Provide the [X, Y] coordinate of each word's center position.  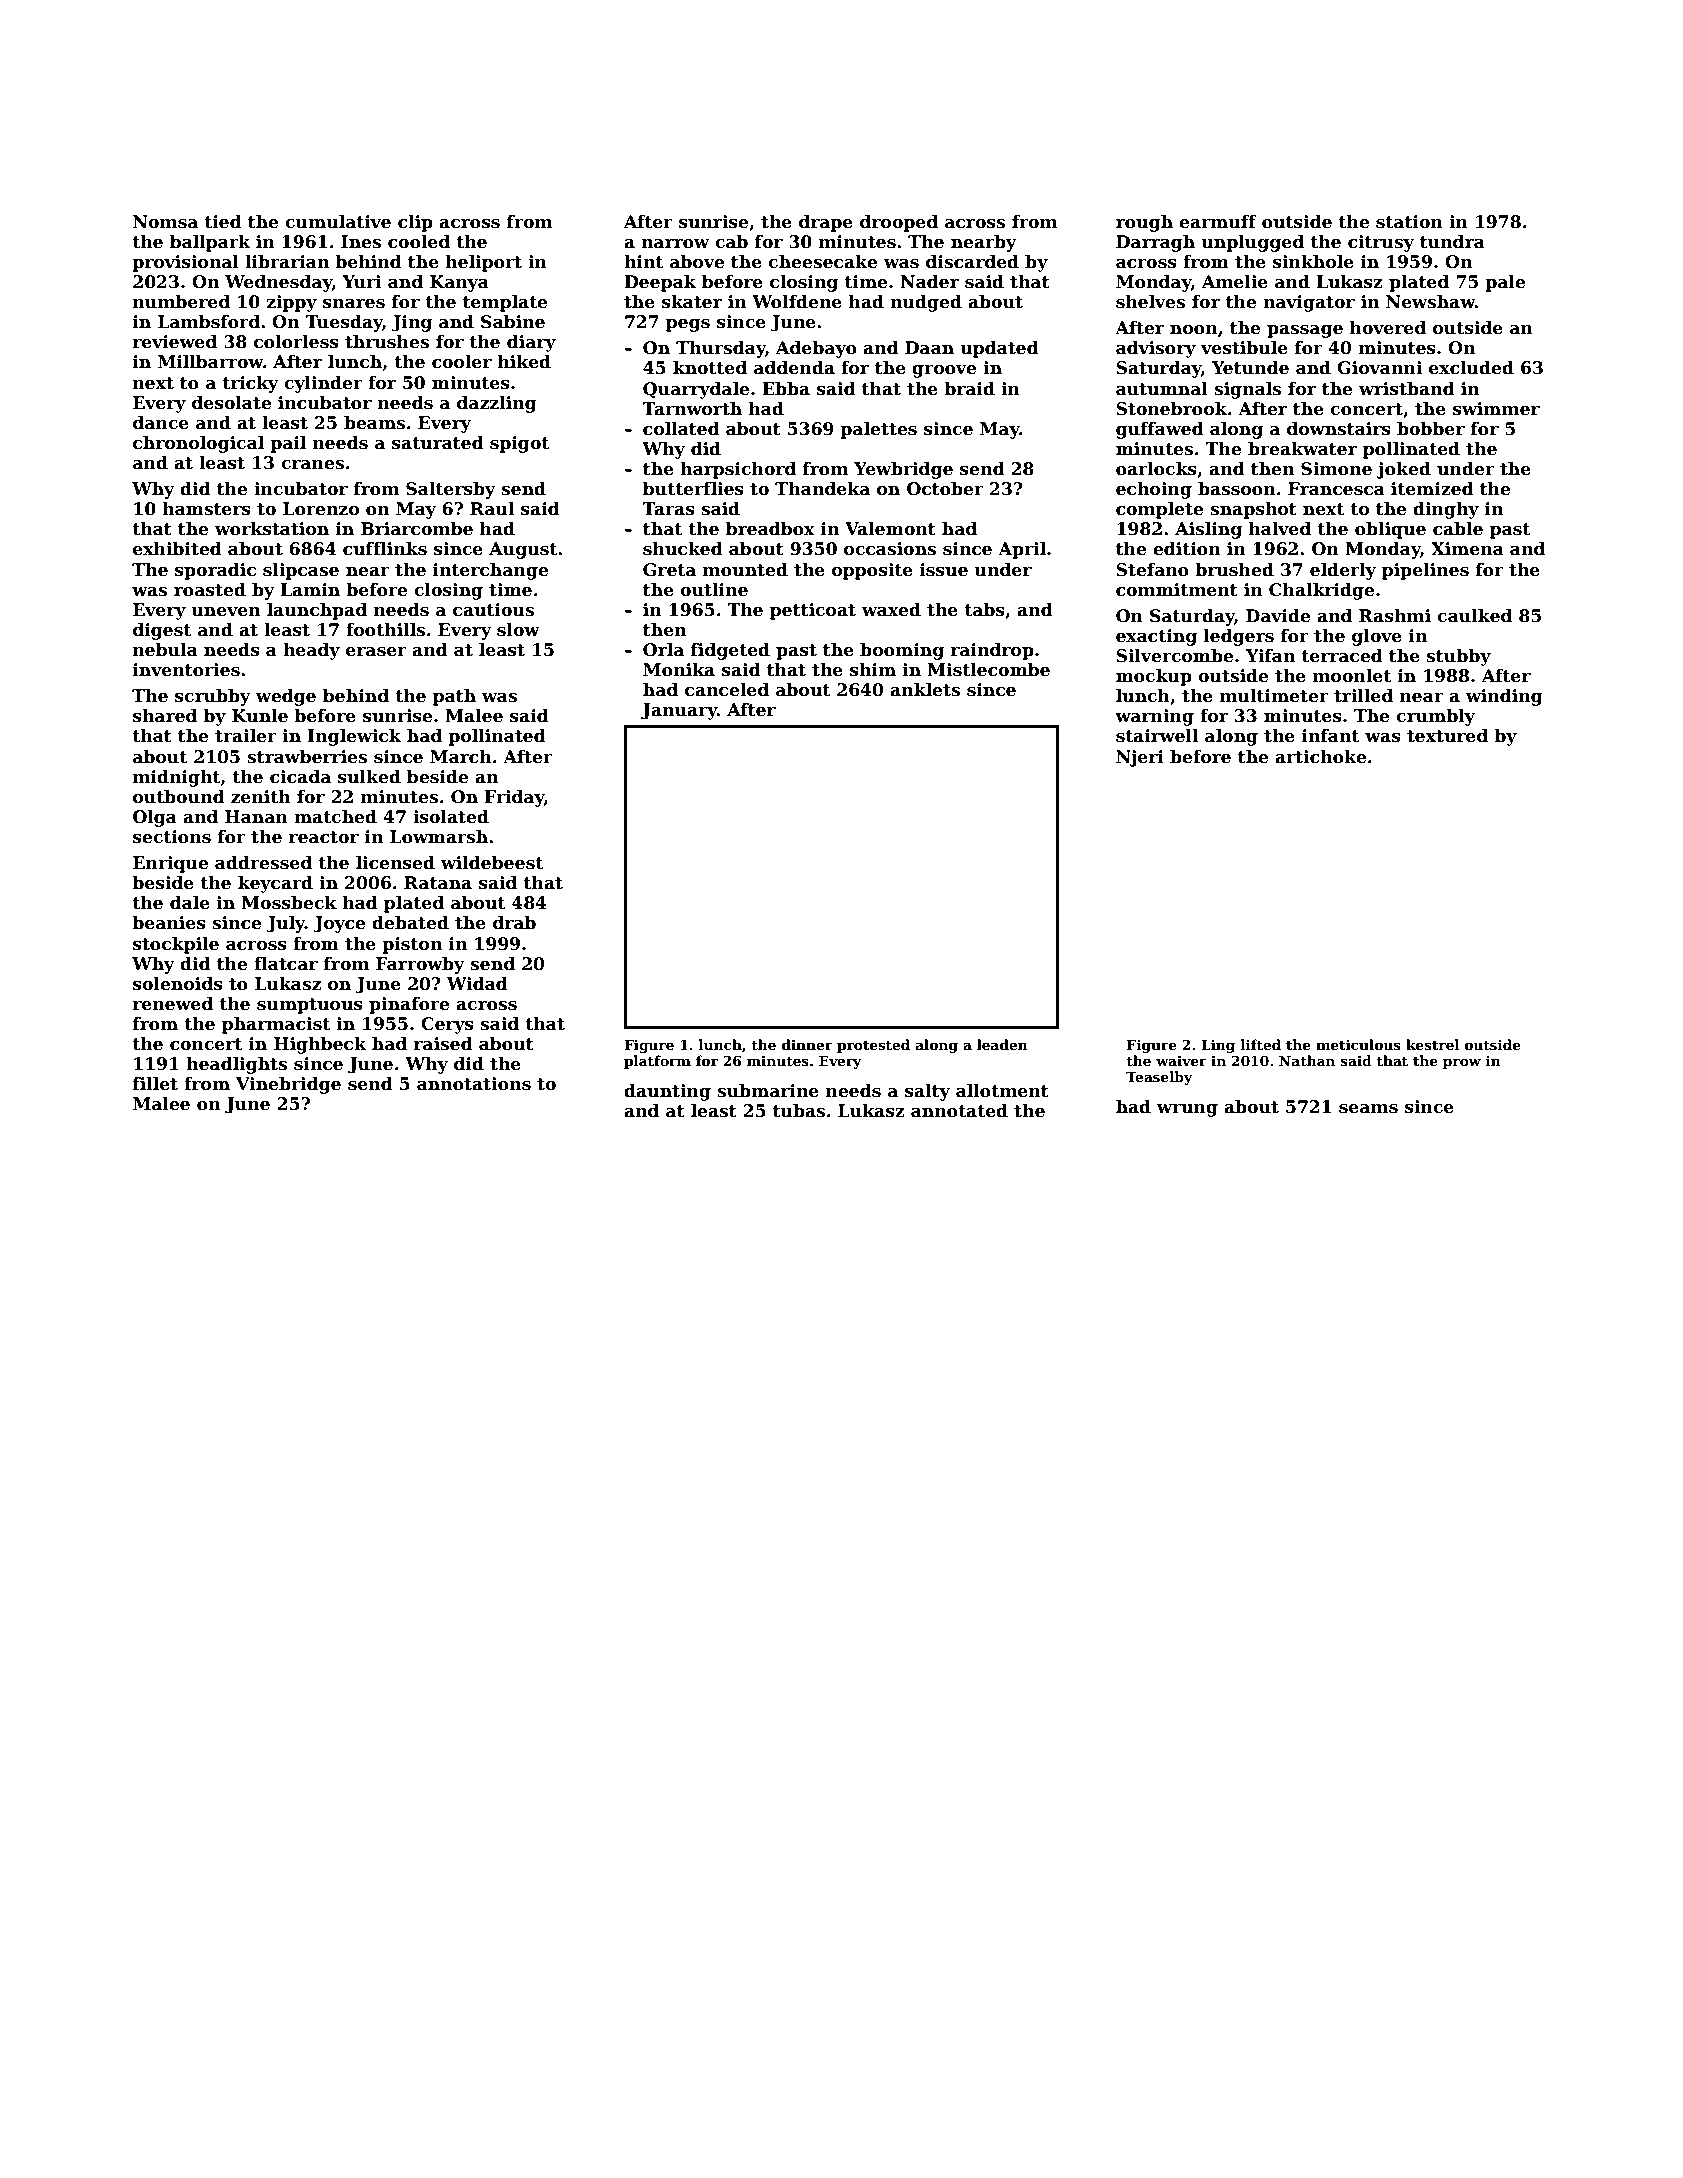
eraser [376, 652]
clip [415, 223]
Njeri [1140, 758]
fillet [155, 1084]
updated [999, 349]
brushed [1234, 570]
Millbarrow [210, 362]
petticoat [813, 611]
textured [1447, 736]
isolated [451, 817]
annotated [959, 1111]
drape [826, 223]
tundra [1452, 242]
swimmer [1496, 409]
